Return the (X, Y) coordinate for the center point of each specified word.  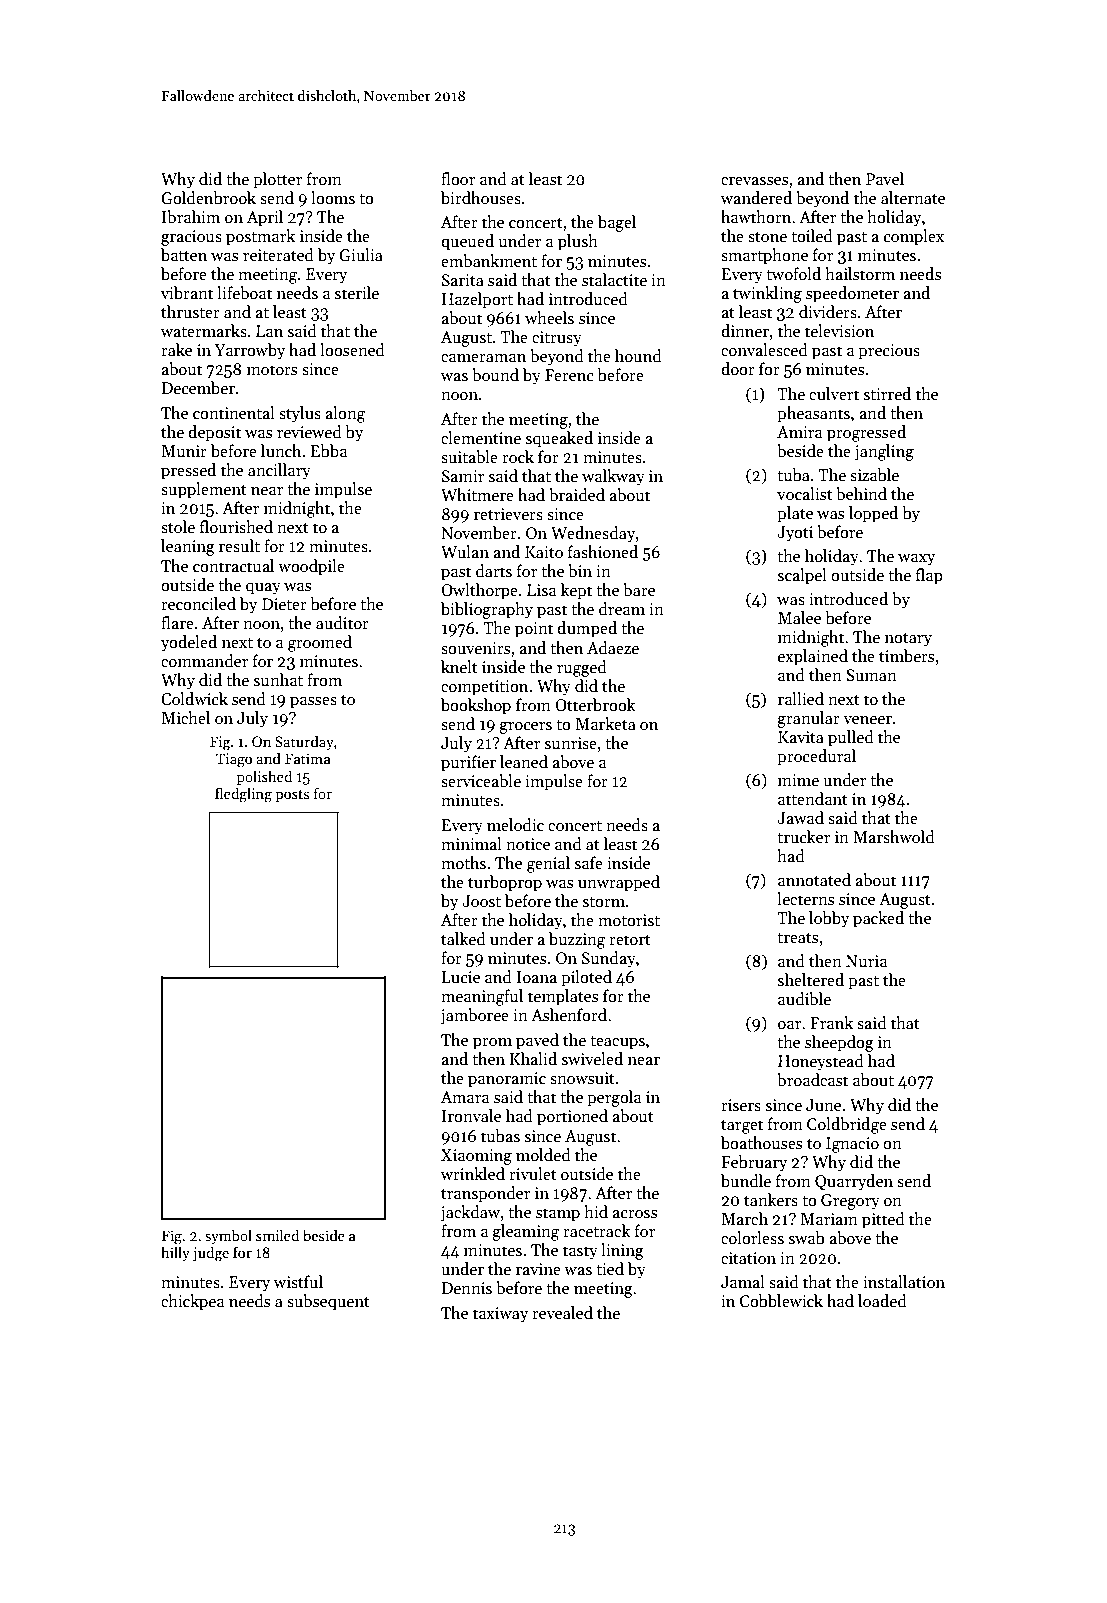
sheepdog (839, 1043)
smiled (277, 1235)
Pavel (885, 178)
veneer (867, 720)
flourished (236, 527)
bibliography (487, 610)
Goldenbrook (208, 198)
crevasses (754, 181)
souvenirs (475, 648)
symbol (228, 1236)
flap (929, 576)
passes (313, 703)
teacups (617, 1043)
